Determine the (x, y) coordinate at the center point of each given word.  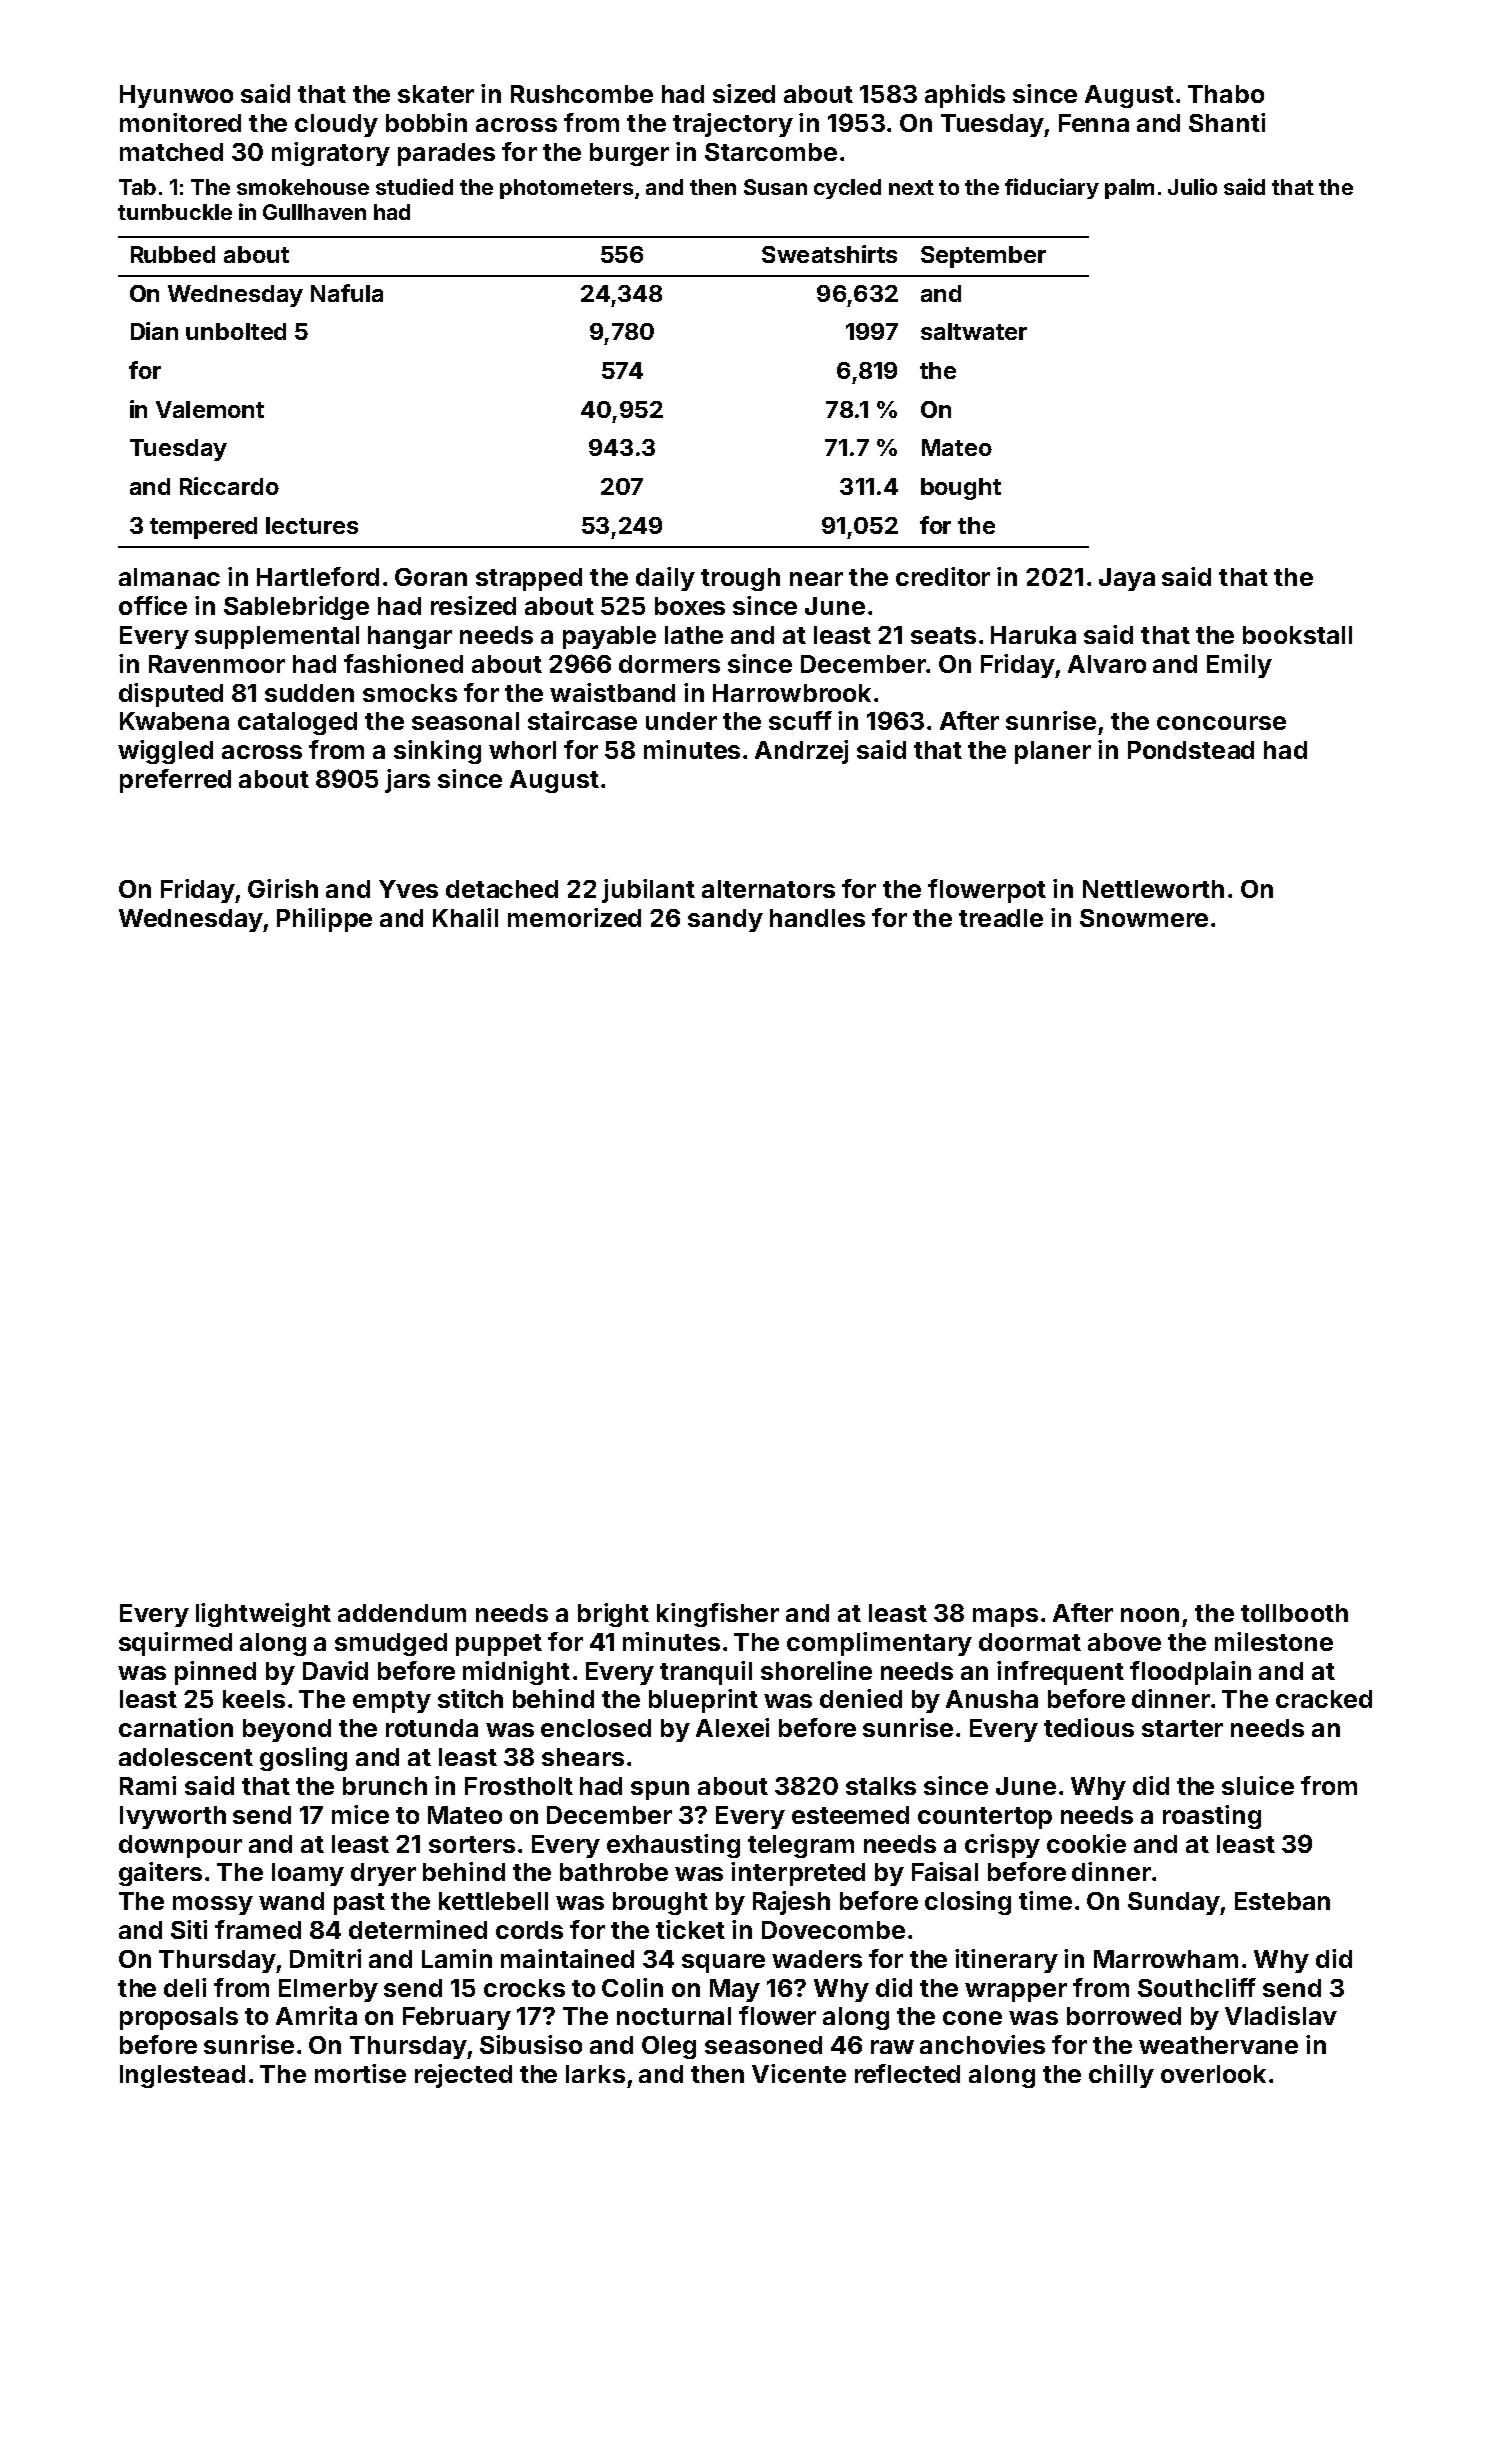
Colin (632, 1987)
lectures (312, 525)
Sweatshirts (829, 254)
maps (1005, 1617)
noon (1150, 1615)
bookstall (1297, 635)
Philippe (324, 920)
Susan (775, 187)
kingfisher (718, 1615)
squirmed (175, 1644)
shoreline (816, 1670)
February (457, 2018)
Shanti (1227, 122)
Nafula (347, 293)
